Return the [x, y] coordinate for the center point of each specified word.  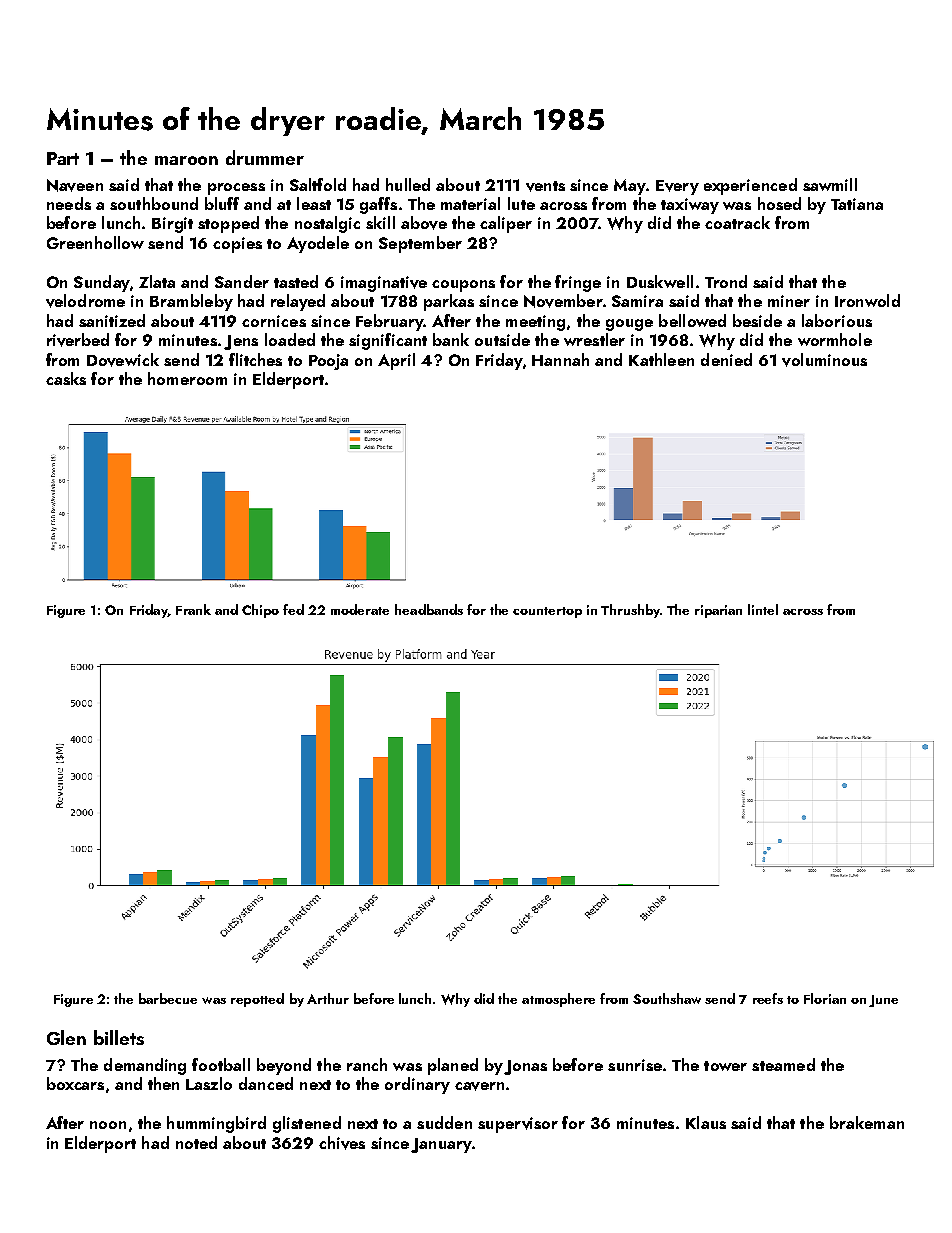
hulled [408, 184]
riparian [718, 611]
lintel [763, 609]
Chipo [260, 611]
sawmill [830, 184]
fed [293, 609]
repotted [257, 1000]
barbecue [168, 998]
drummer [265, 157]
